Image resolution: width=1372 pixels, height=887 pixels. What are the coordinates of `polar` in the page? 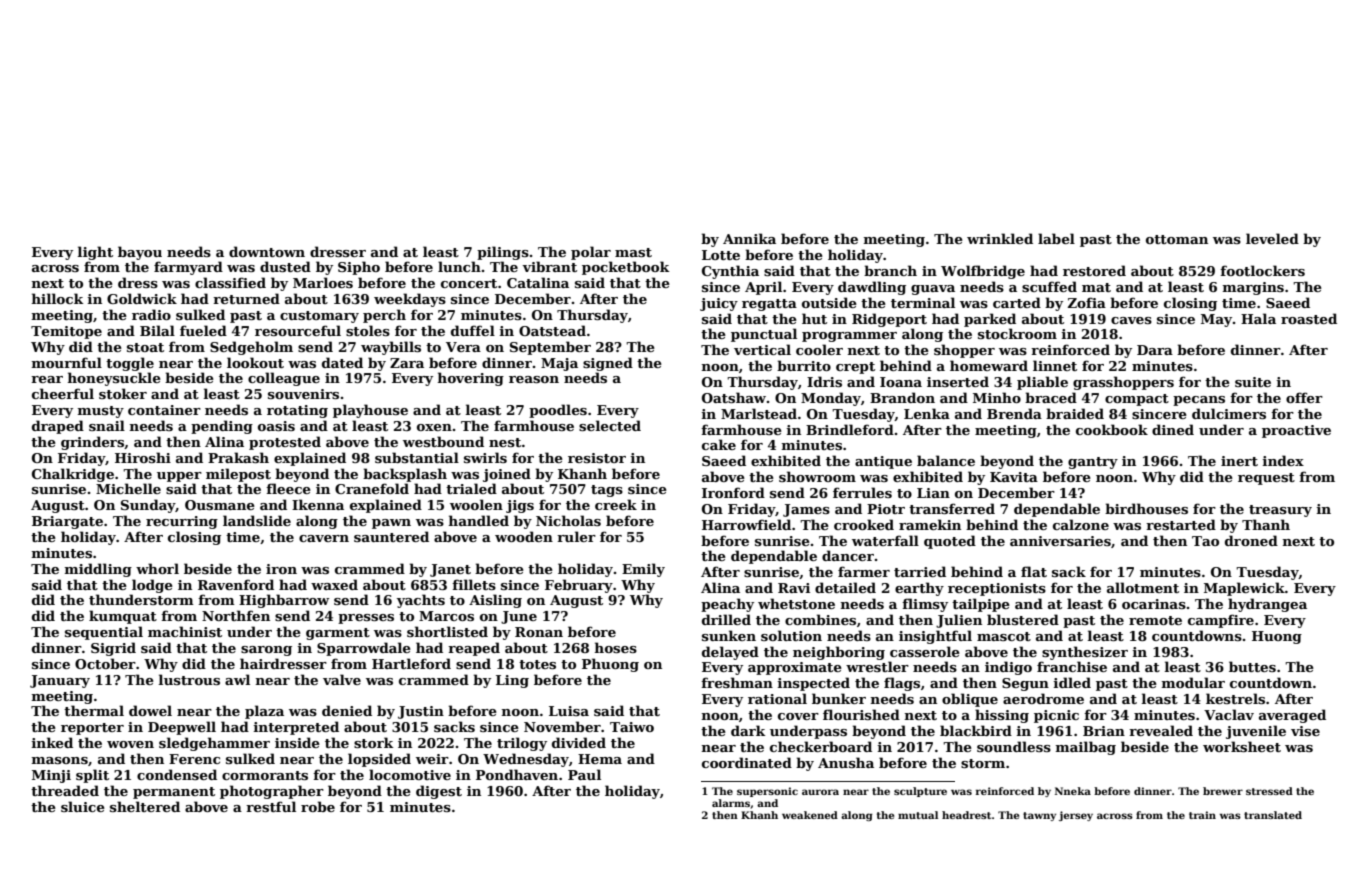 It's located at (591, 253).
